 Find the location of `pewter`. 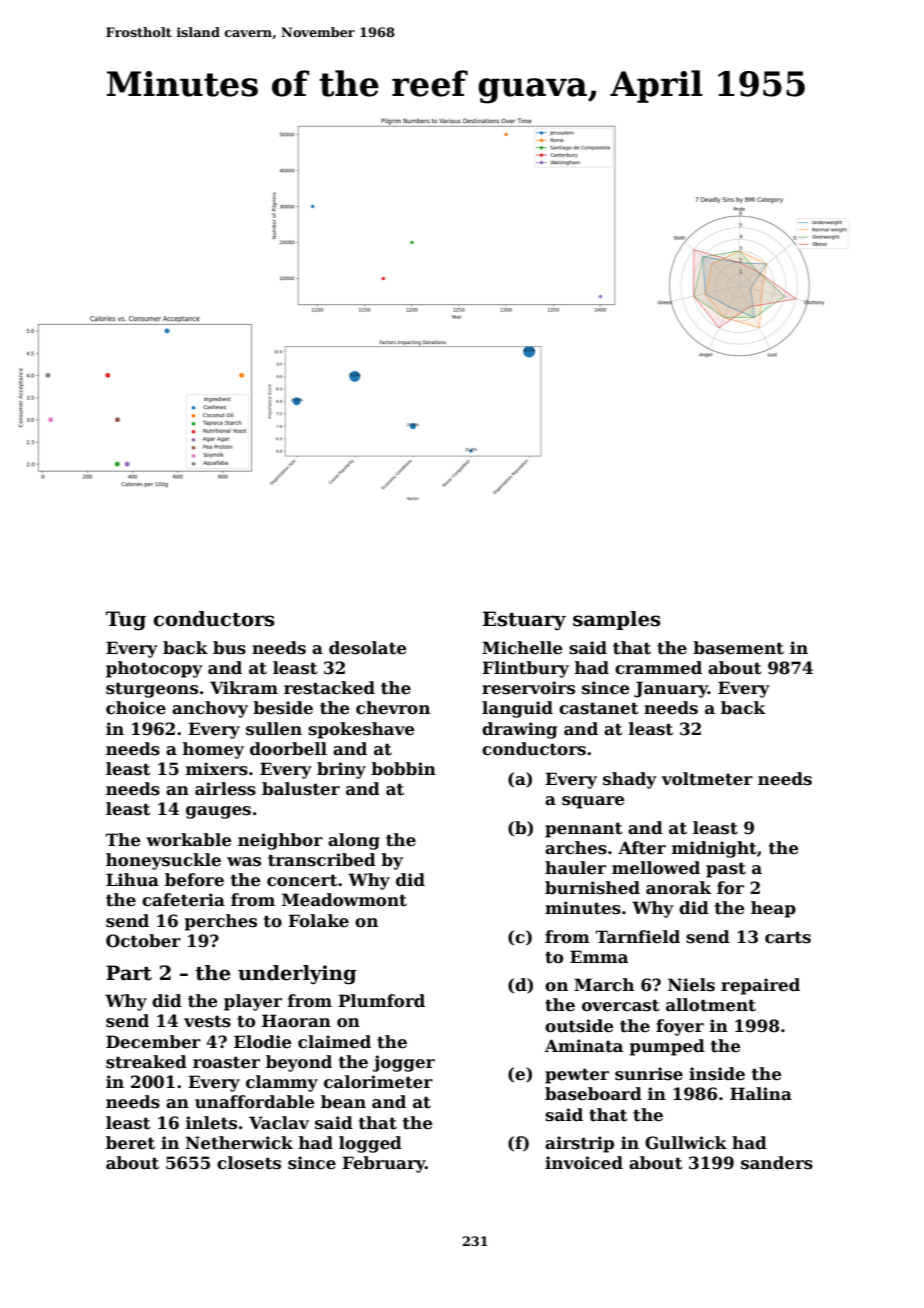

pewter is located at coordinates (577, 1076).
